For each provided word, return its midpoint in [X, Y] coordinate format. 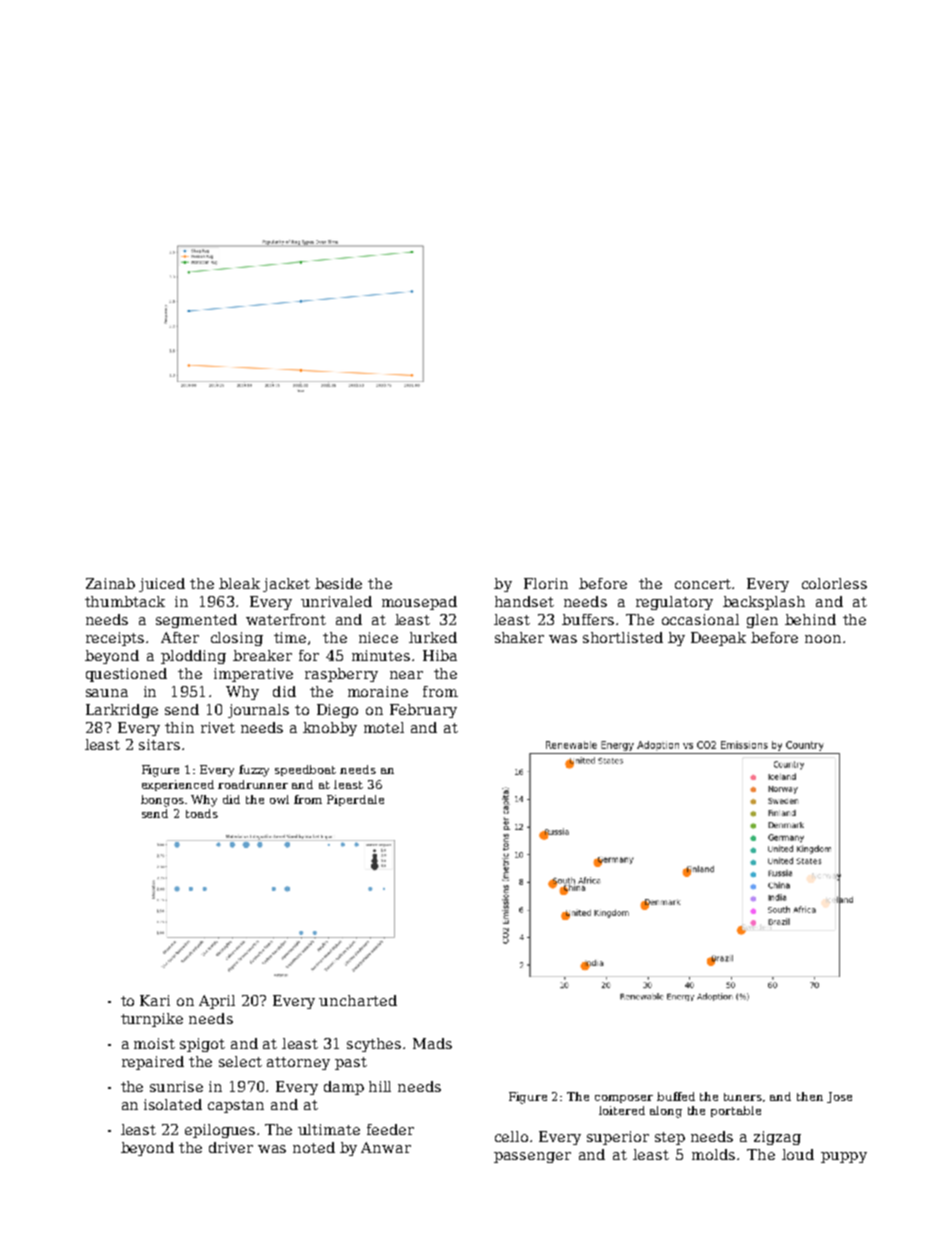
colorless [834, 583]
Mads [432, 1043]
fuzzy [254, 771]
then [810, 1096]
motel [384, 727]
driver [231, 1147]
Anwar [386, 1147]
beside [338, 583]
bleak [239, 583]
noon [823, 639]
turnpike [152, 1020]
